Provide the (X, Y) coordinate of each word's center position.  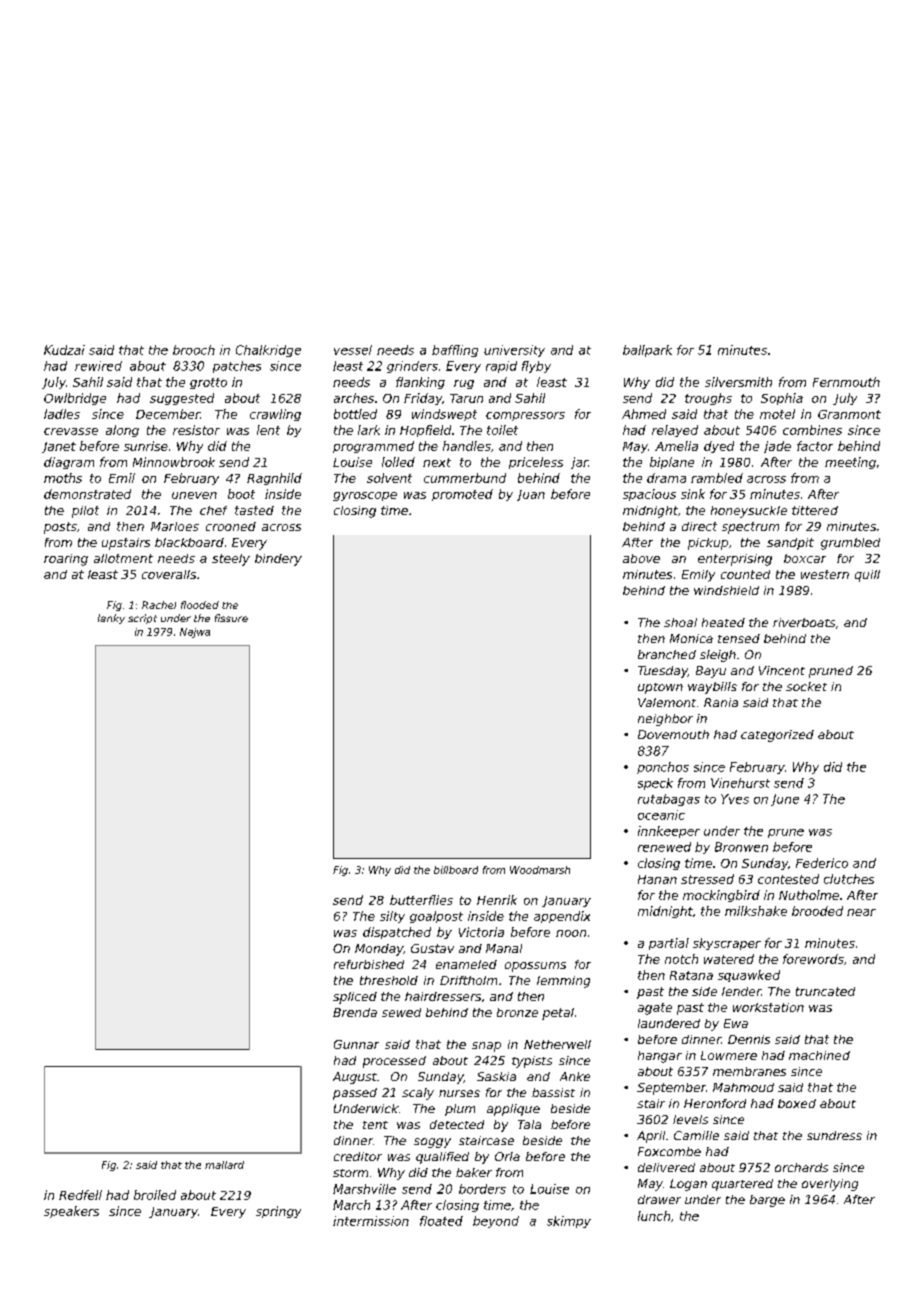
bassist (553, 1092)
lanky (111, 619)
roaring (66, 560)
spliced (355, 998)
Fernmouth (846, 382)
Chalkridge (268, 351)
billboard (456, 870)
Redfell (80, 1195)
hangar (660, 1057)
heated (723, 622)
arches (354, 398)
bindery (278, 560)
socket (806, 686)
